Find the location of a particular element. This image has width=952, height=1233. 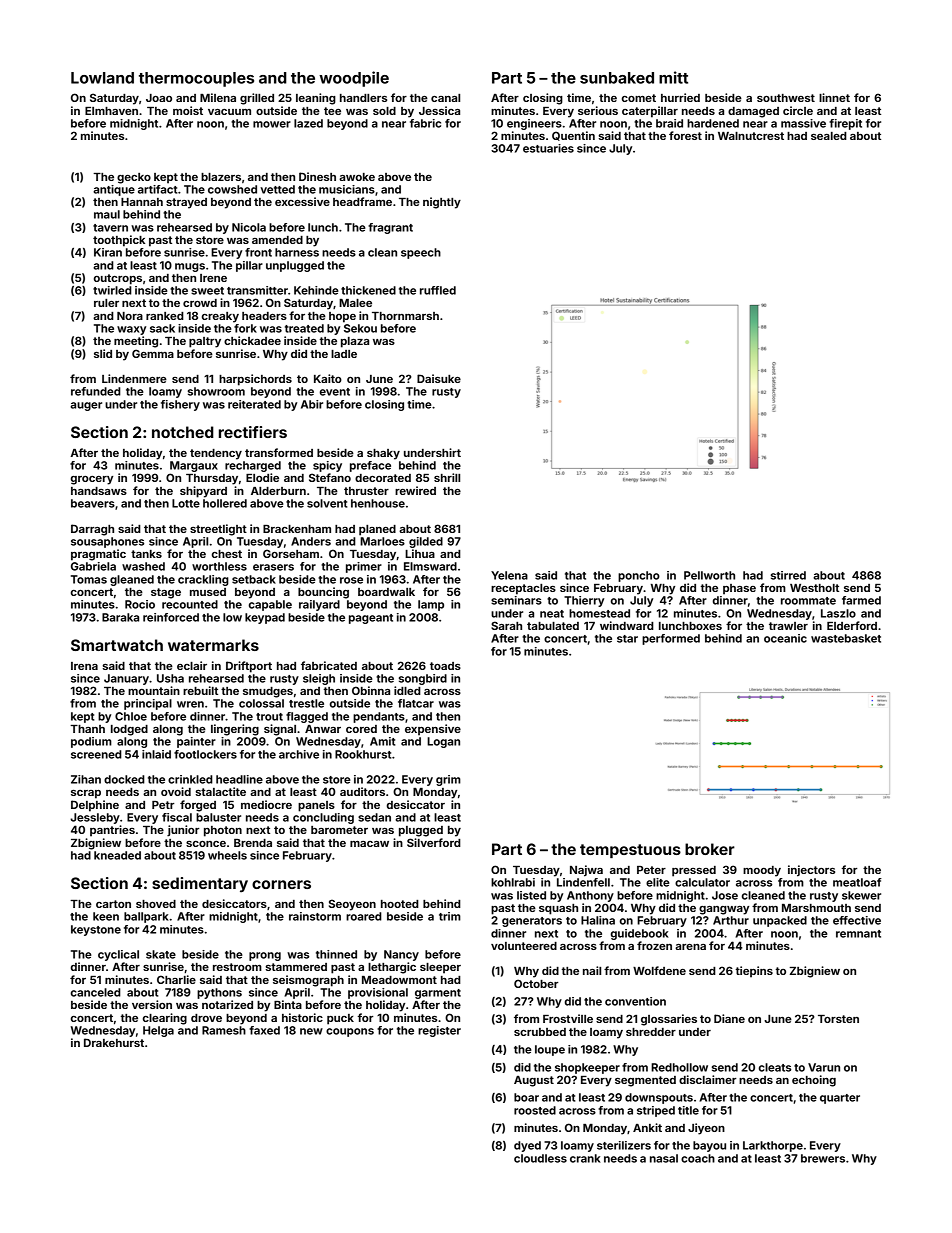

grilled is located at coordinates (257, 99).
